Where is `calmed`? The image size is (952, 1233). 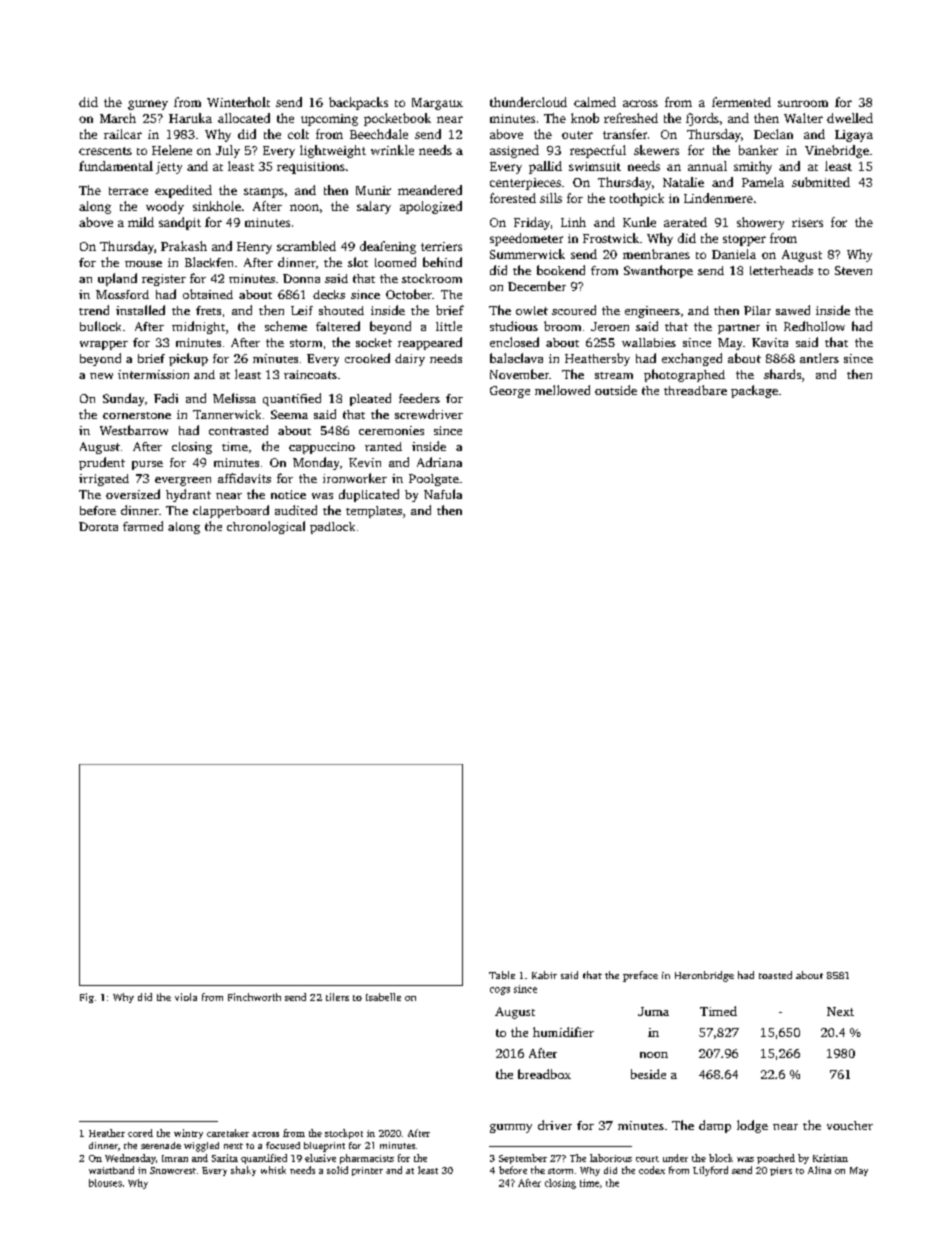
calmed is located at coordinates (595, 102).
